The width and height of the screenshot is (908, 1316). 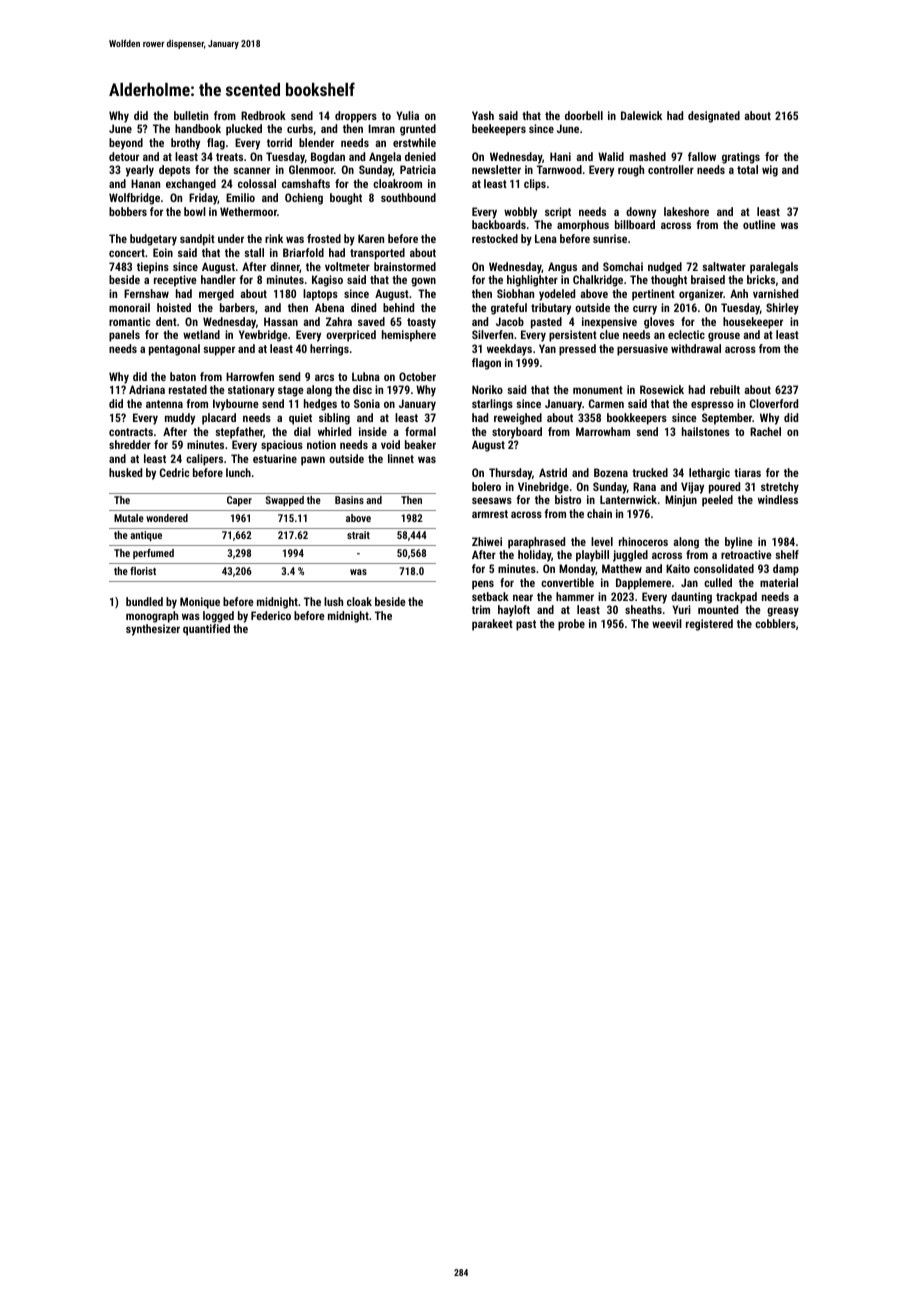 What do you see at coordinates (333, 601) in the screenshot?
I see `lush` at bounding box center [333, 601].
